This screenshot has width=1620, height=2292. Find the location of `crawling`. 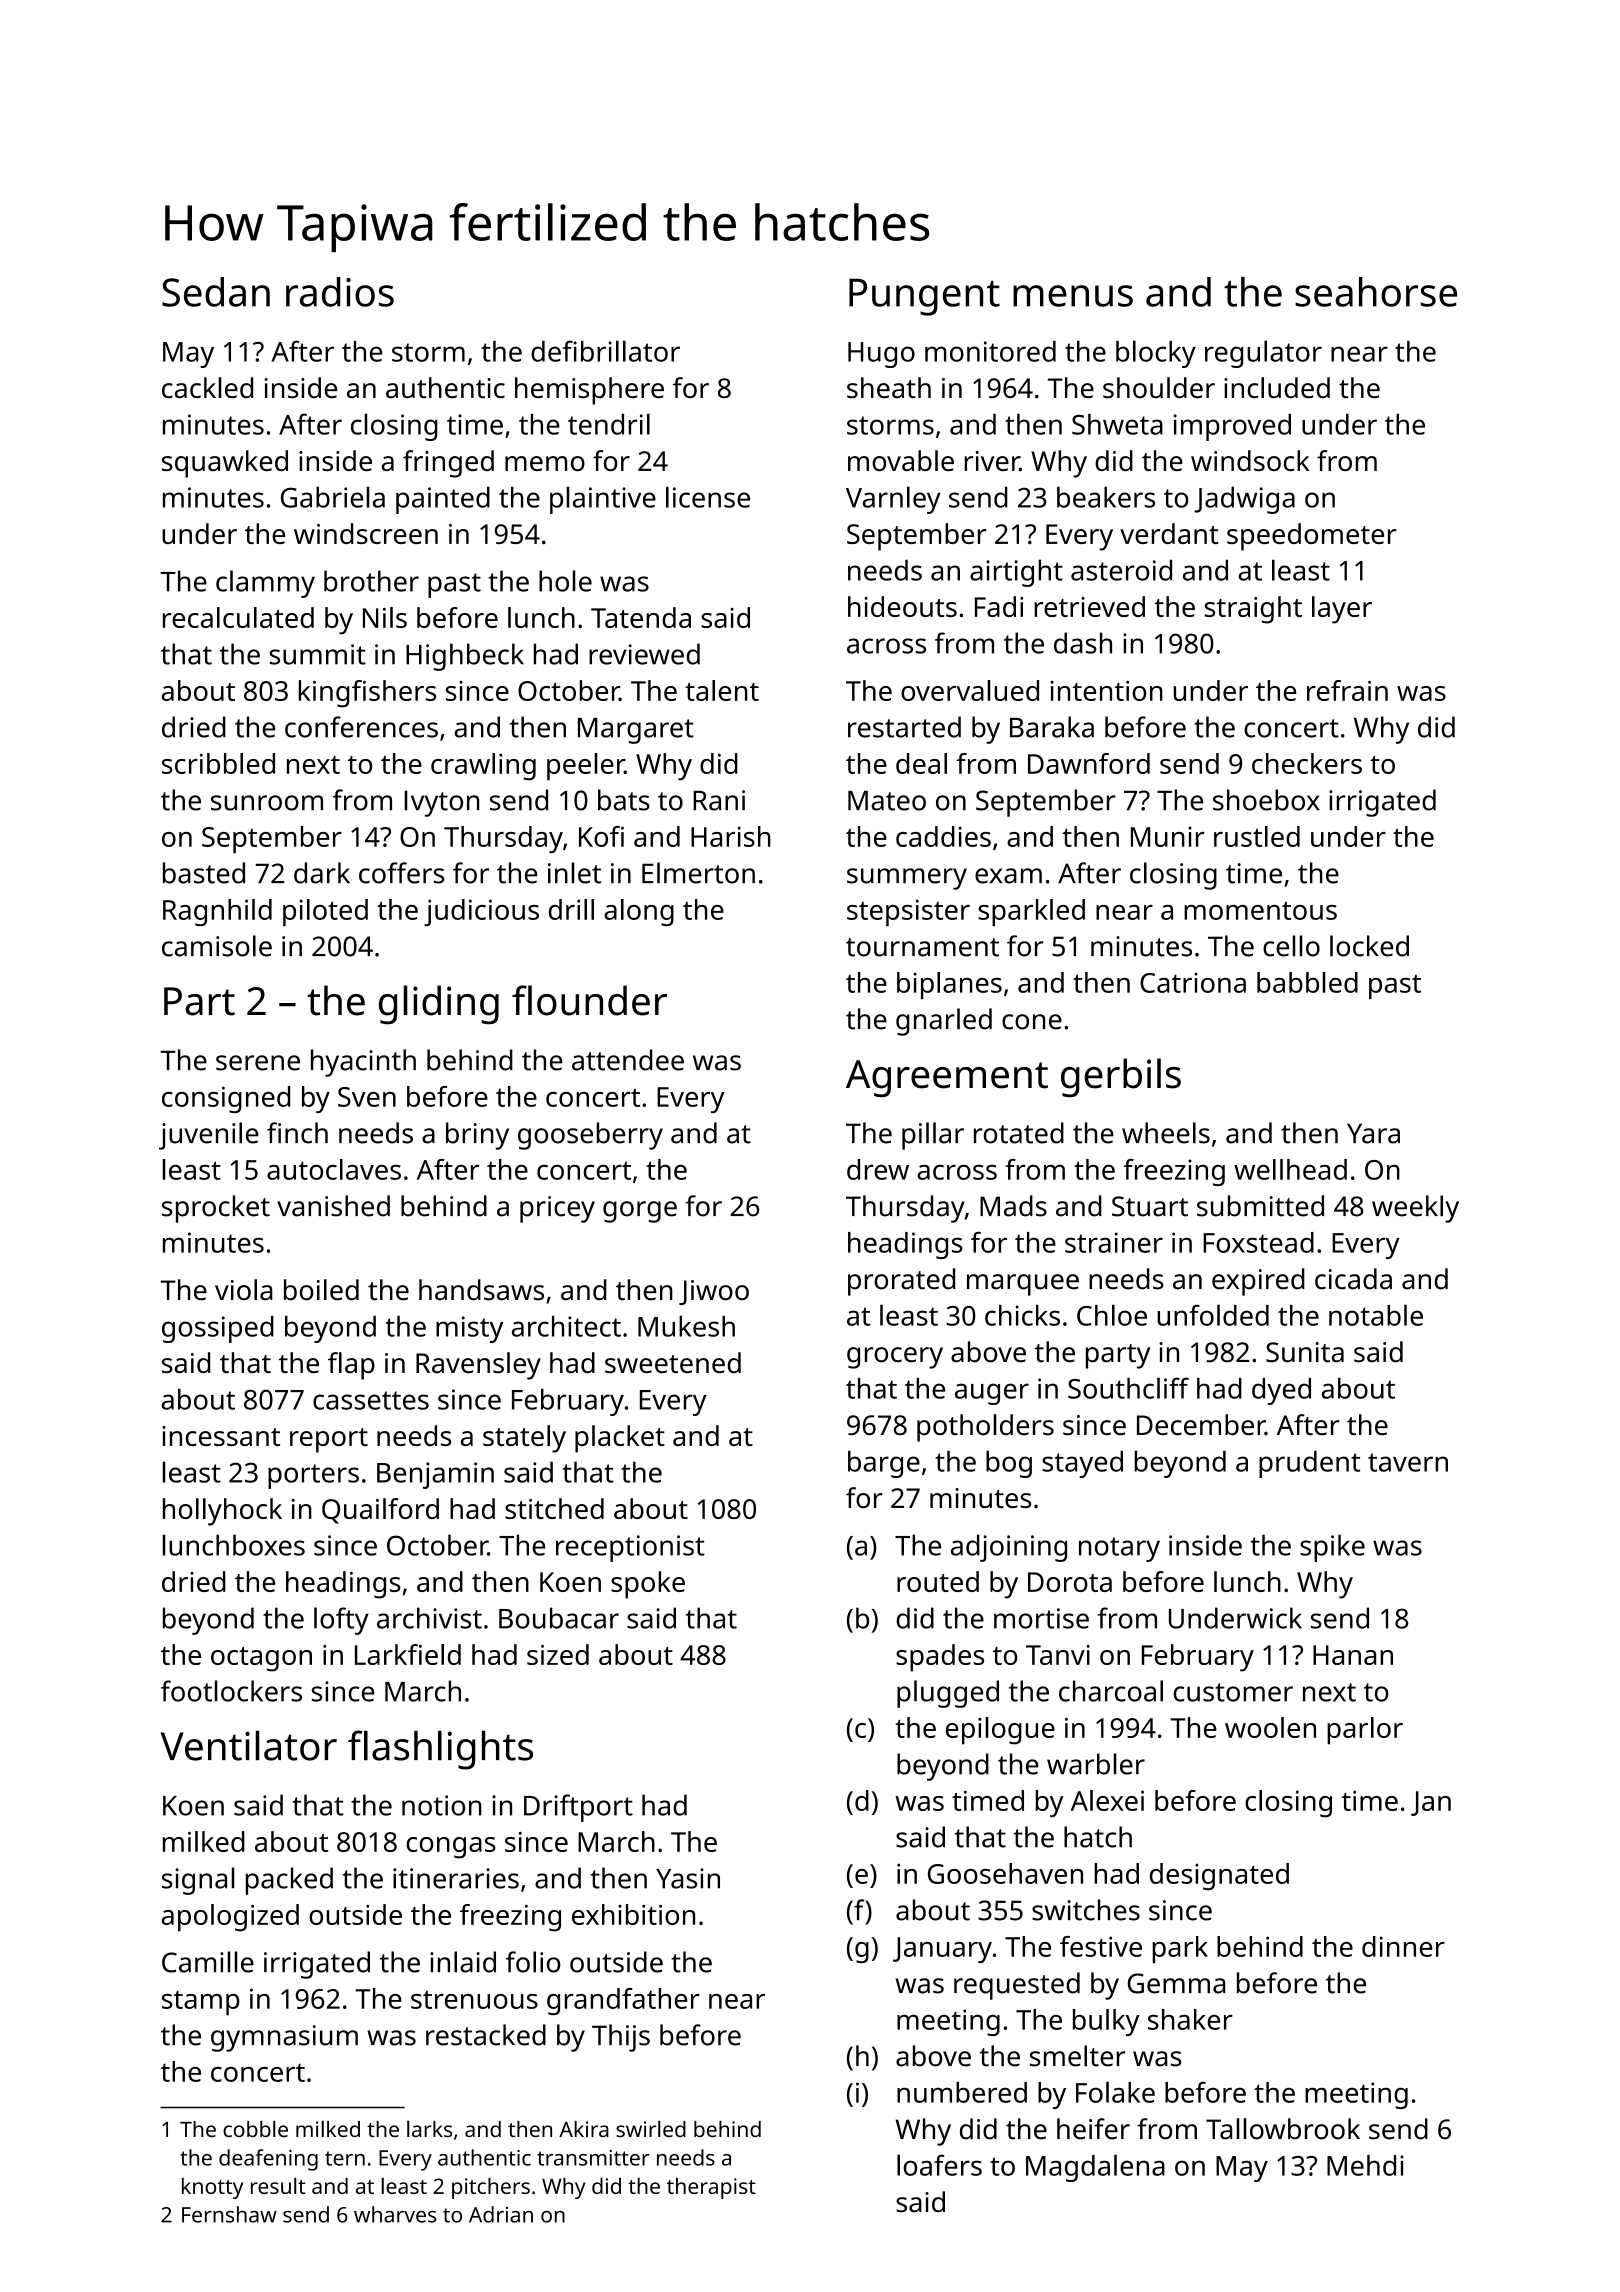

crawling is located at coordinates (483, 767).
